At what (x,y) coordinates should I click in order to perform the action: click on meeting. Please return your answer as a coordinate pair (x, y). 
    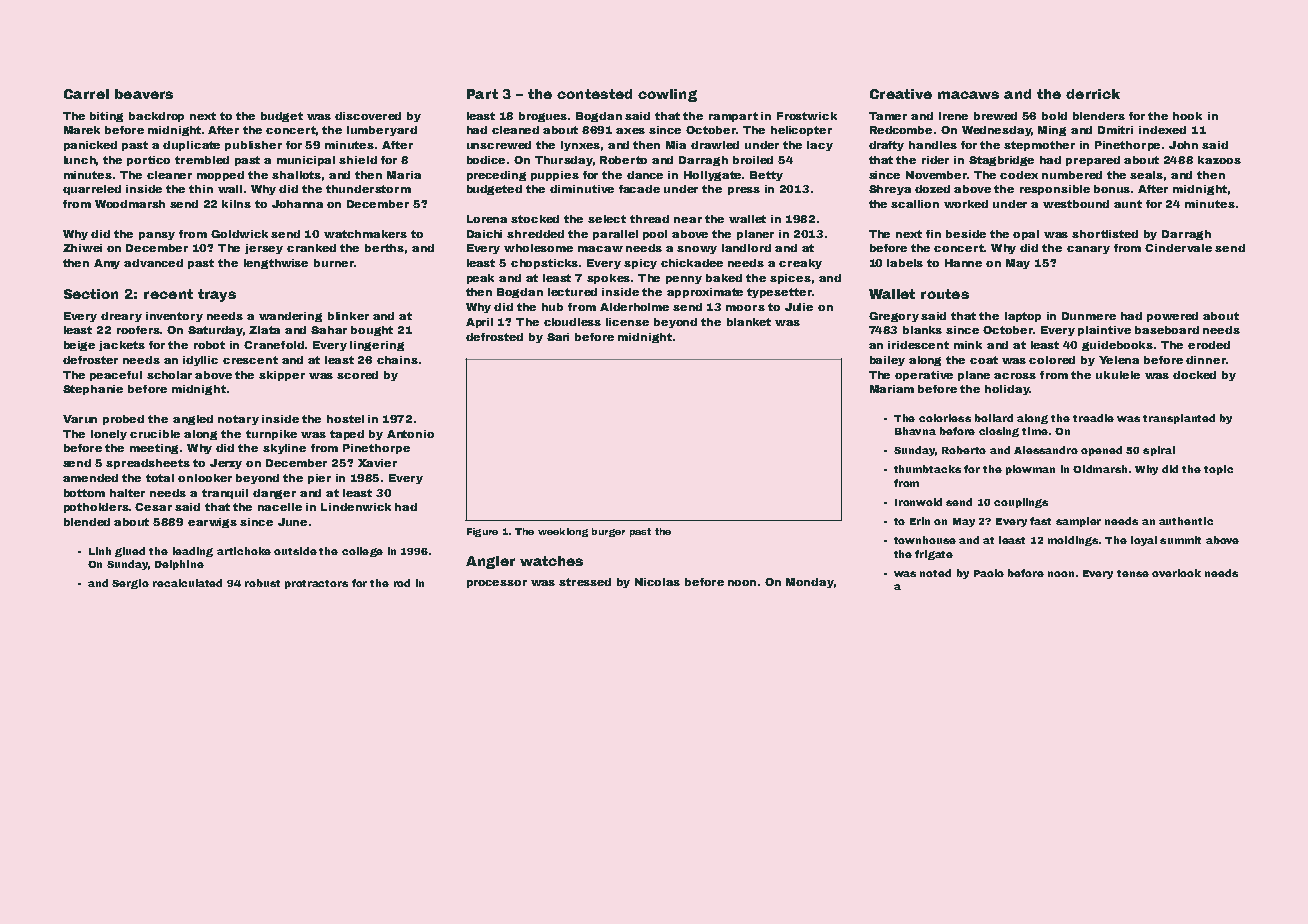
    Looking at the image, I should click on (154, 449).
